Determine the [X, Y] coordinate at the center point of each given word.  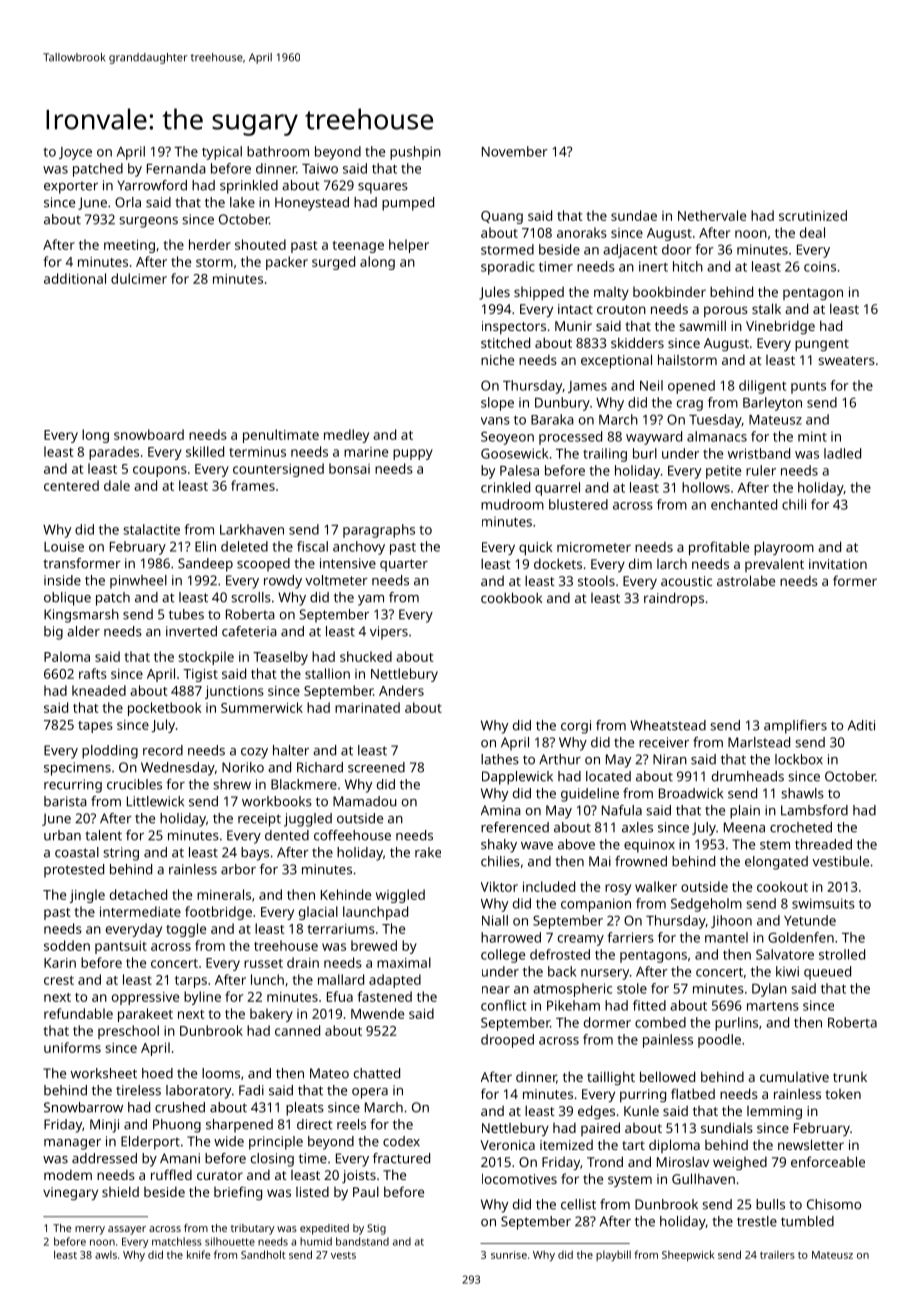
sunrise [509, 1255]
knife [198, 1254]
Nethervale [712, 215]
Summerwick [262, 707]
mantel [726, 937]
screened [376, 767]
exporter [71, 187]
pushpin [415, 153]
